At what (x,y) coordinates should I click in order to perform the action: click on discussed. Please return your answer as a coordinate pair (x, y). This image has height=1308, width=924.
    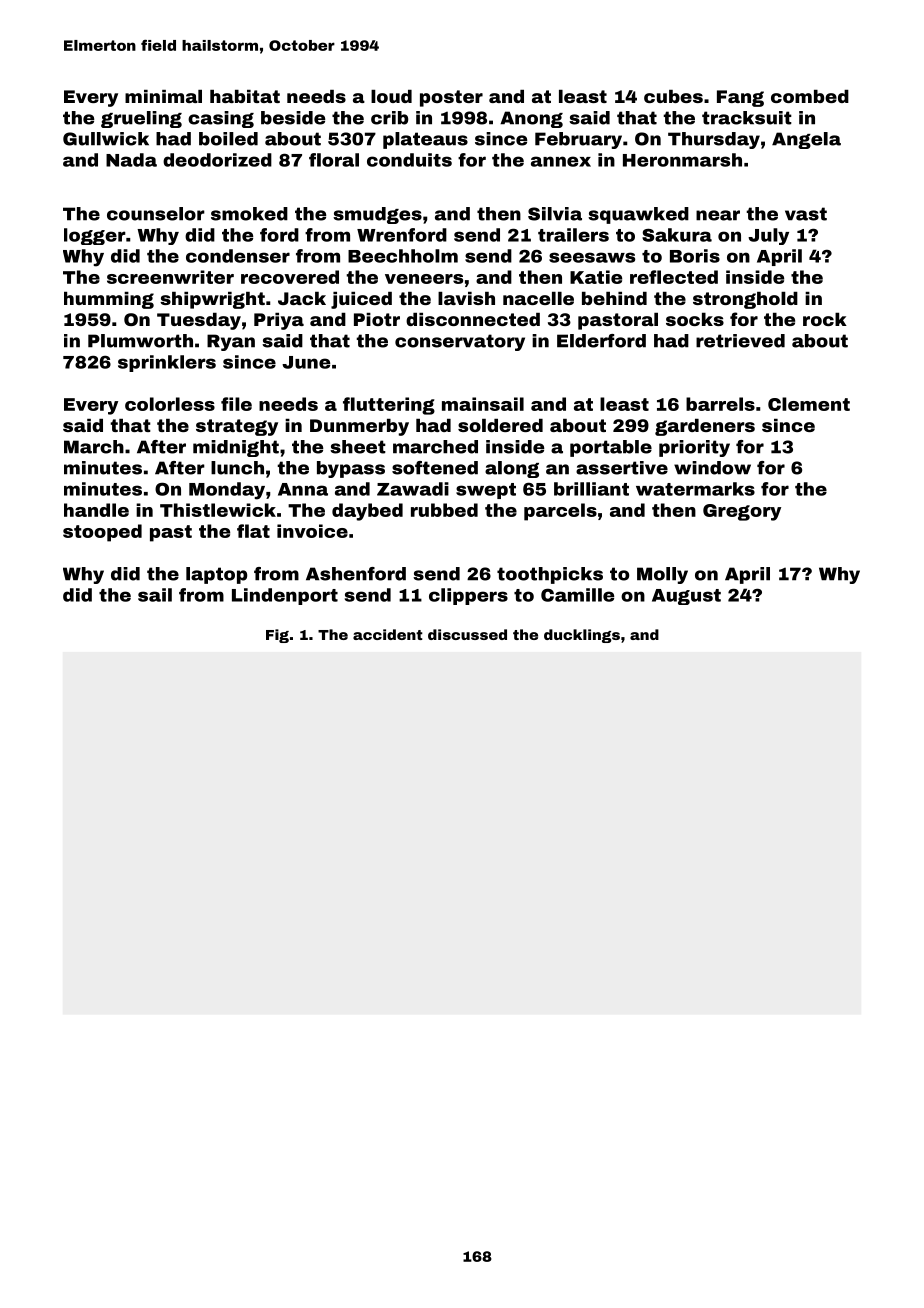
    Looking at the image, I should click on (467, 634).
